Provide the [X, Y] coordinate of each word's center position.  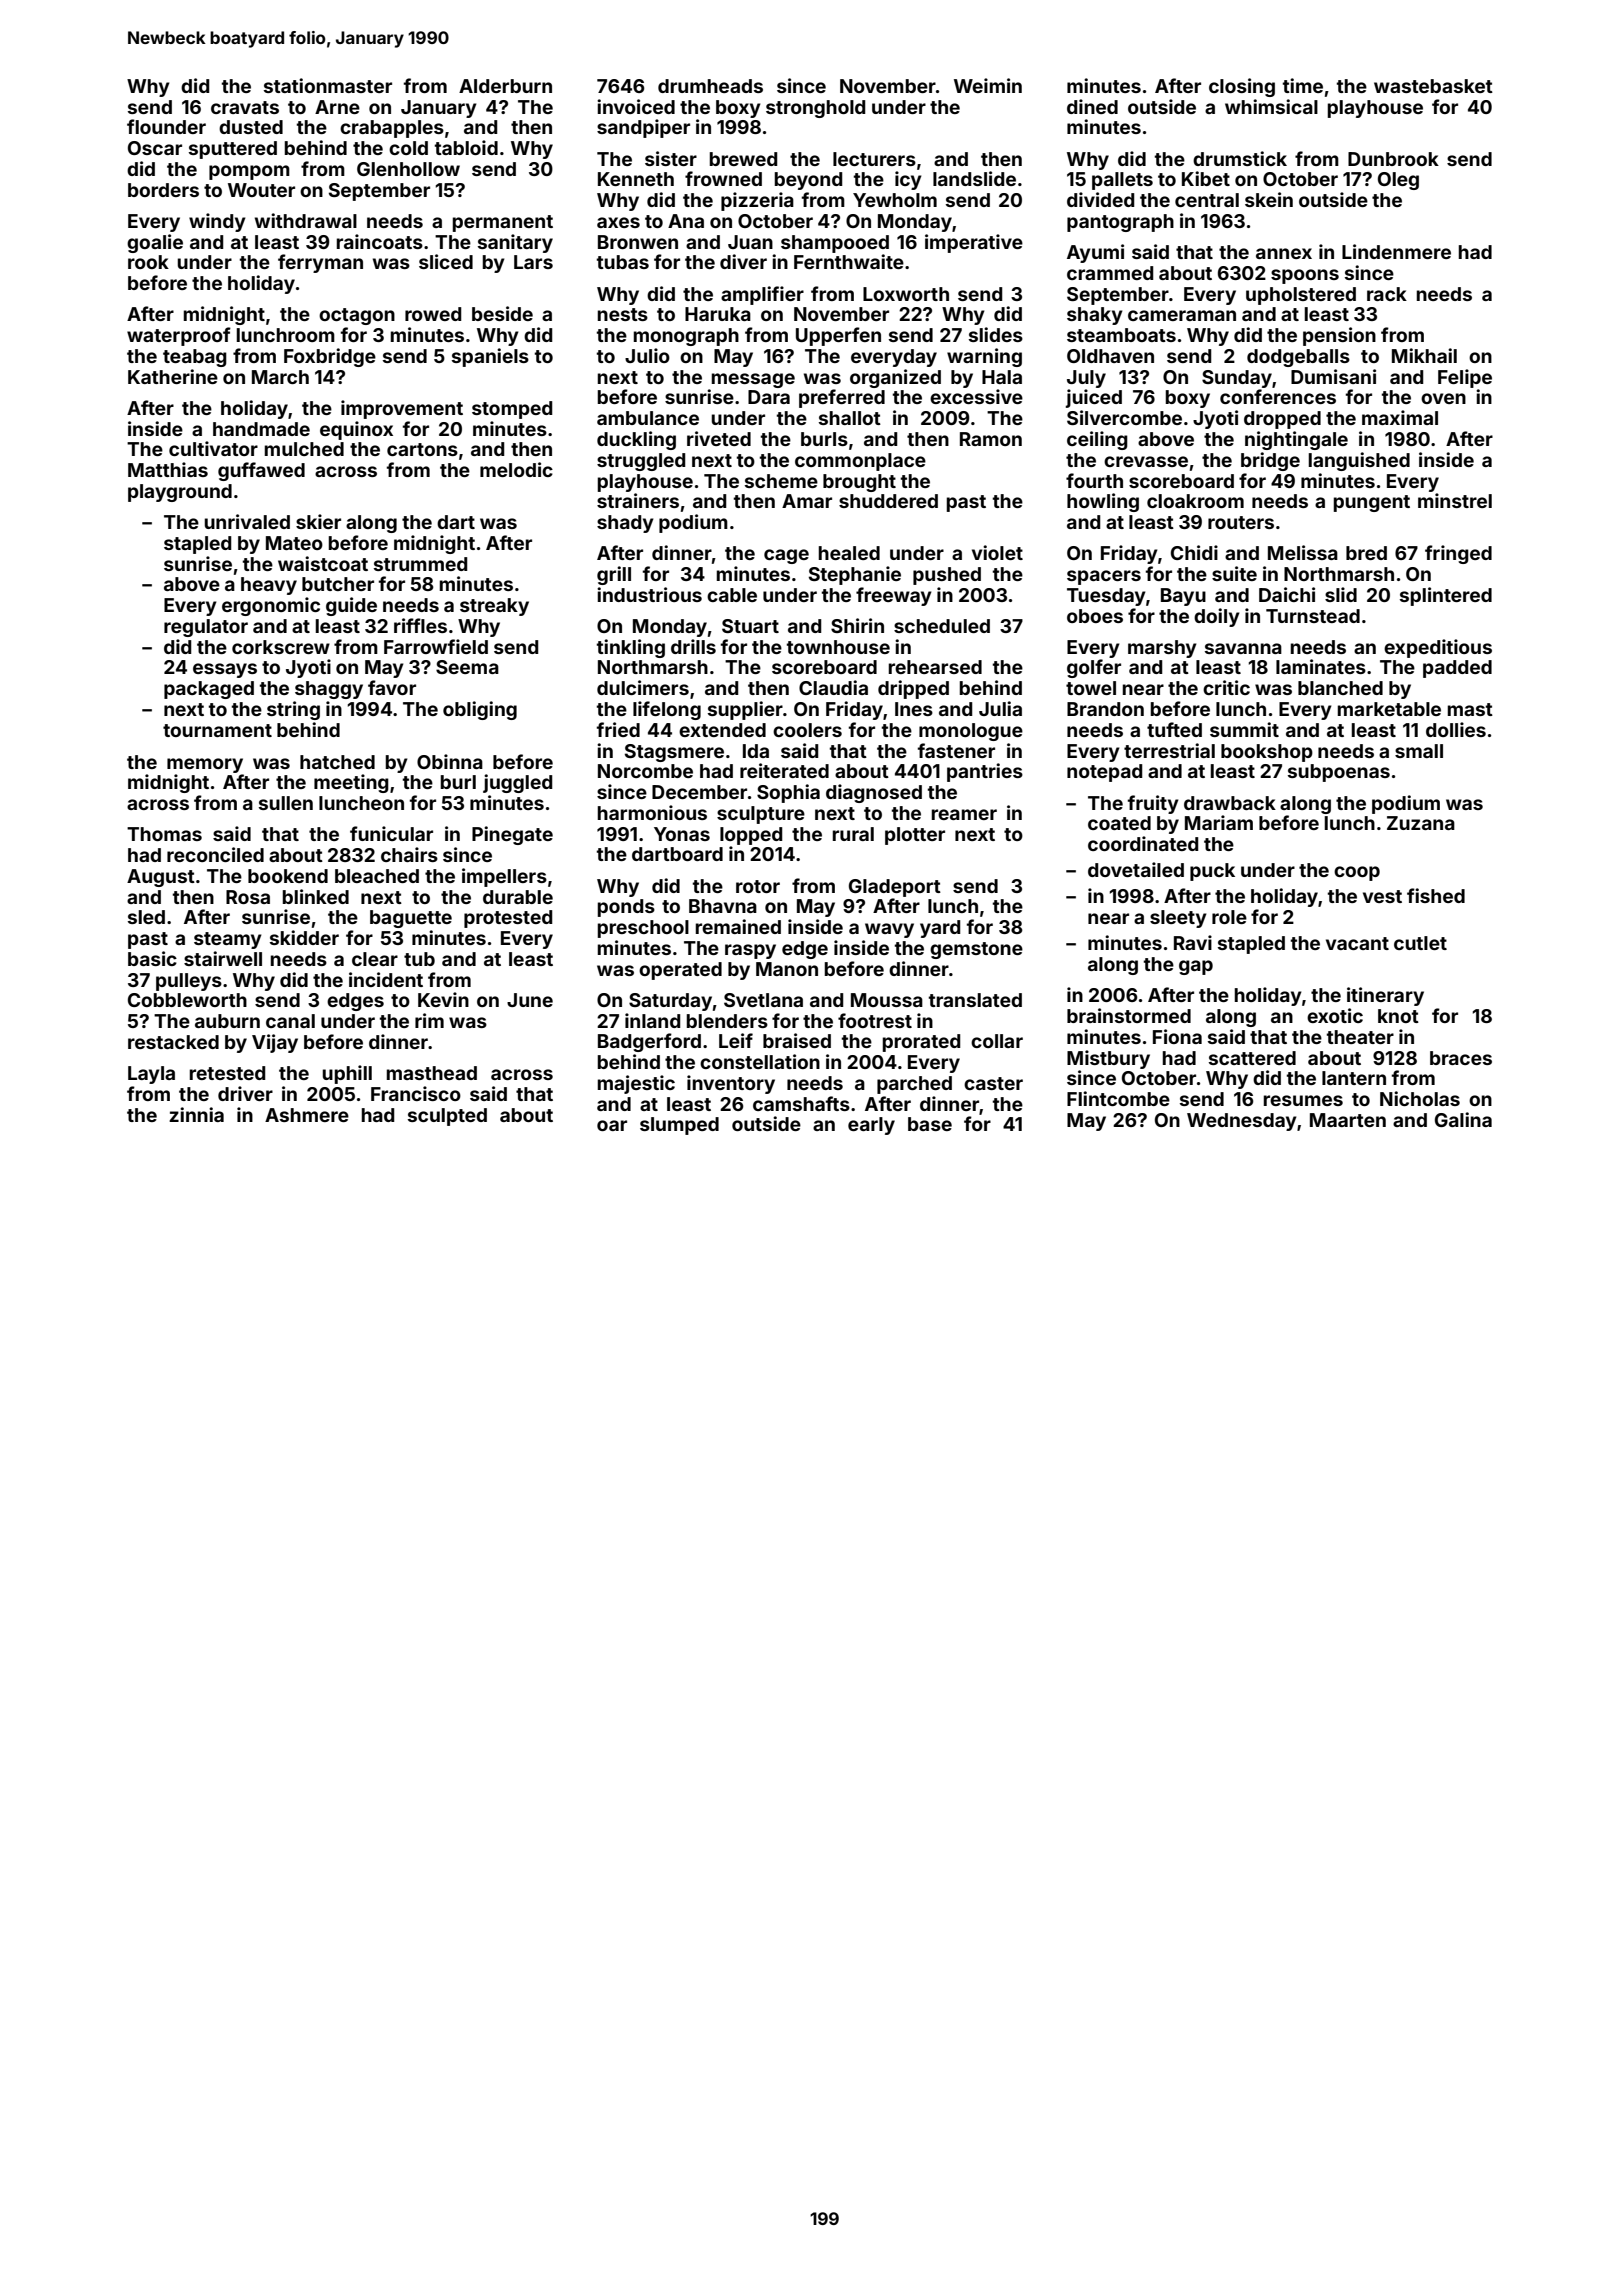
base [930, 1124]
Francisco [416, 1093]
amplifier [762, 295]
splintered [1446, 596]
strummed [420, 564]
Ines [914, 709]
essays [225, 670]
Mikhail [1424, 355]
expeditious [1438, 648]
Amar [807, 501]
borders [163, 190]
